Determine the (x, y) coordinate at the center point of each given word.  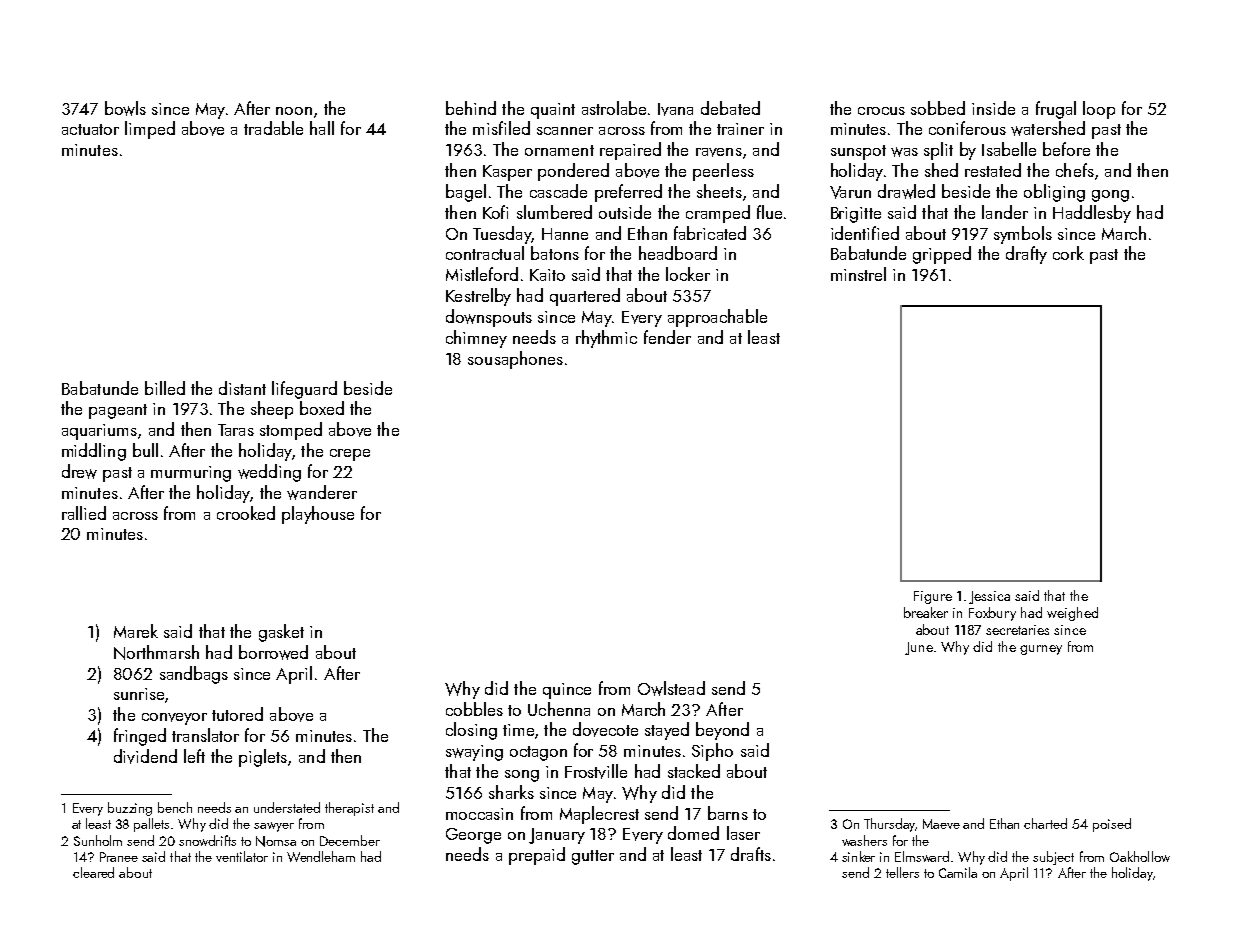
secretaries (1017, 630)
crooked (246, 513)
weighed (1072, 614)
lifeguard (304, 390)
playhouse (318, 515)
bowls (125, 108)
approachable (717, 318)
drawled (906, 191)
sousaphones (515, 360)
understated (287, 807)
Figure (933, 597)
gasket (281, 633)
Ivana (675, 109)
